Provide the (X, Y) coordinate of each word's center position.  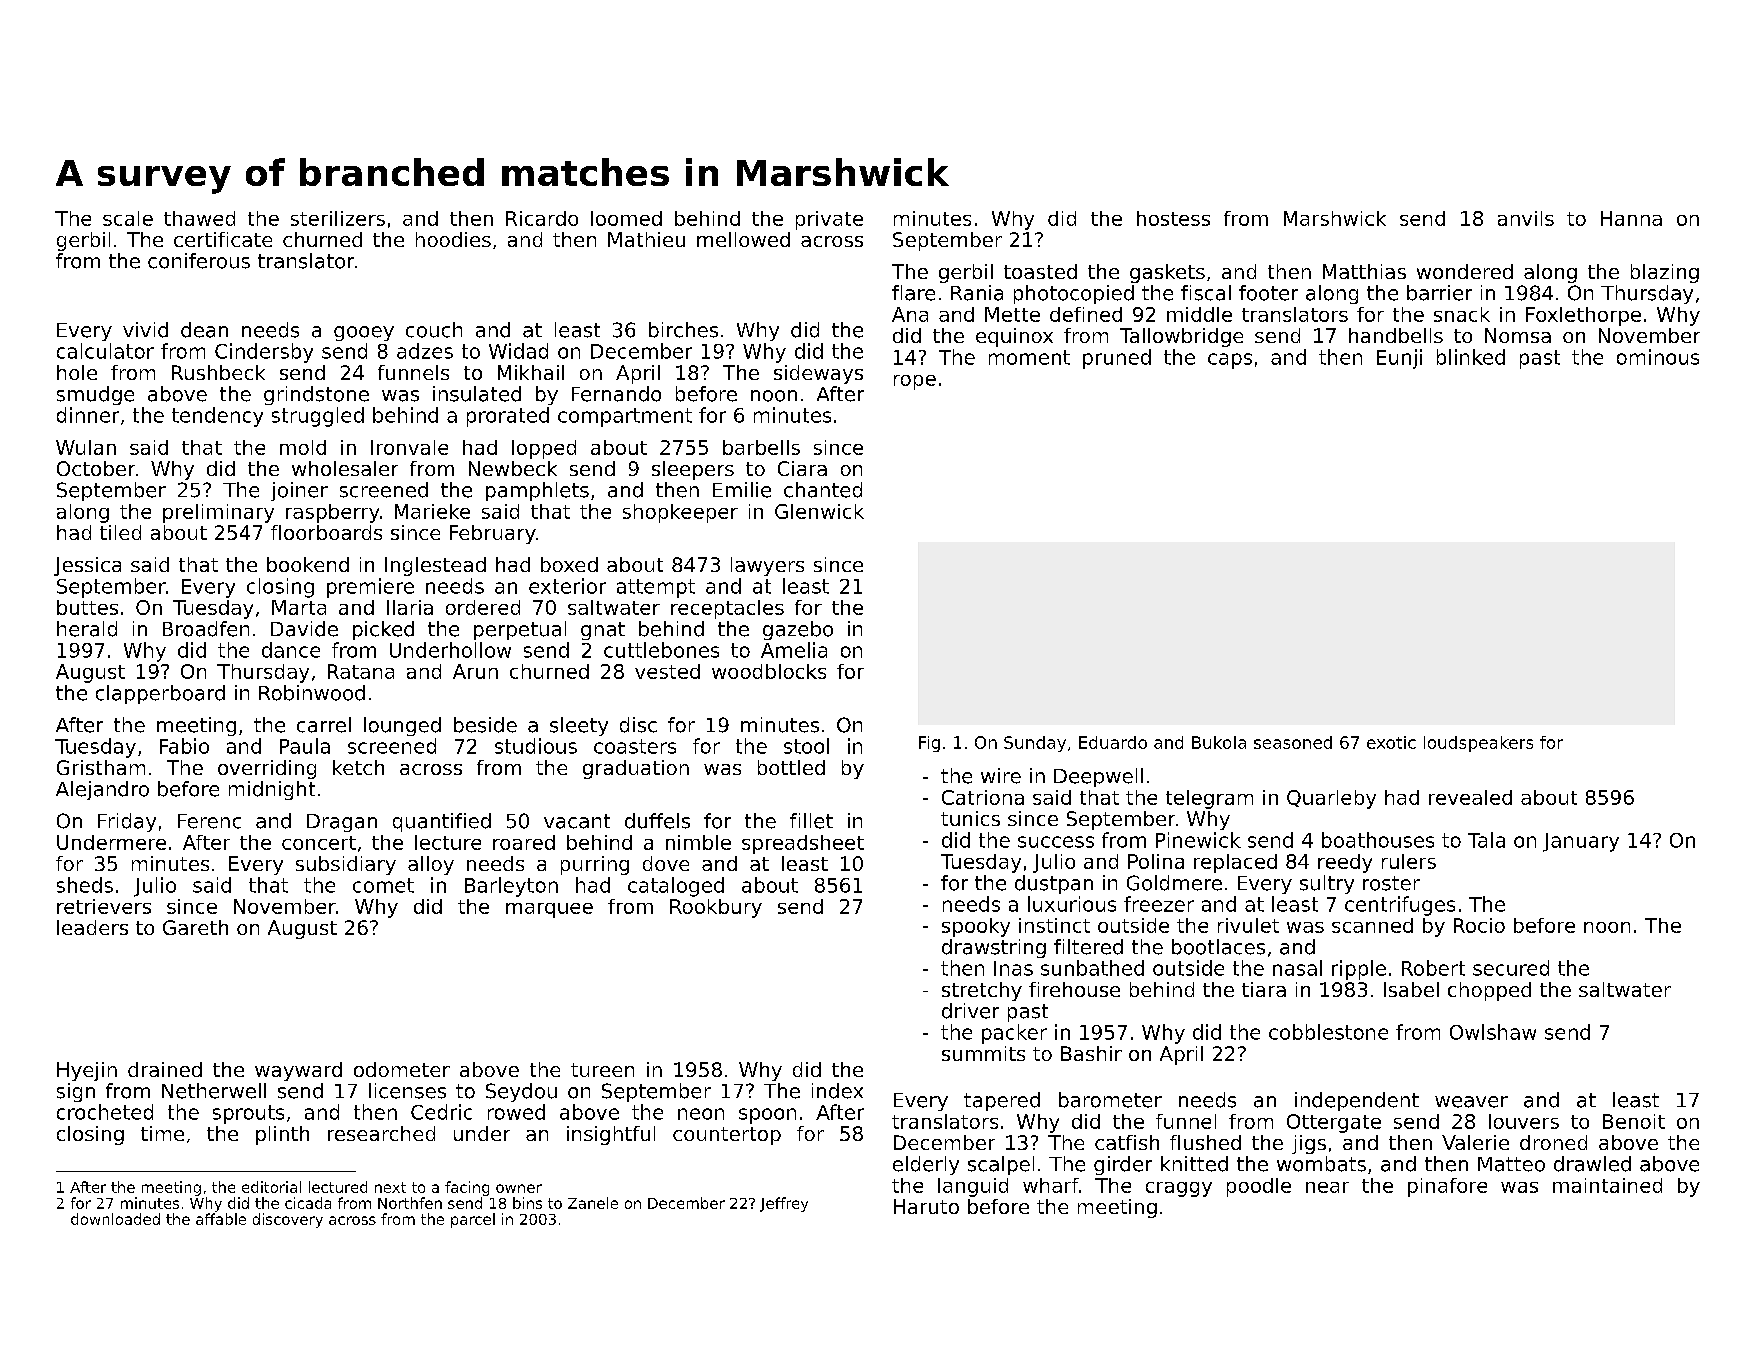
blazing (1665, 273)
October (96, 468)
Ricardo (542, 218)
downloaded (115, 1219)
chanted (823, 490)
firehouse (1074, 989)
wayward (298, 1071)
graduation (636, 769)
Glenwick (819, 511)
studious (536, 746)
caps (1230, 361)
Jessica (87, 566)
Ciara (802, 468)
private (829, 220)
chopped (1489, 991)
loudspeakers (1478, 744)
